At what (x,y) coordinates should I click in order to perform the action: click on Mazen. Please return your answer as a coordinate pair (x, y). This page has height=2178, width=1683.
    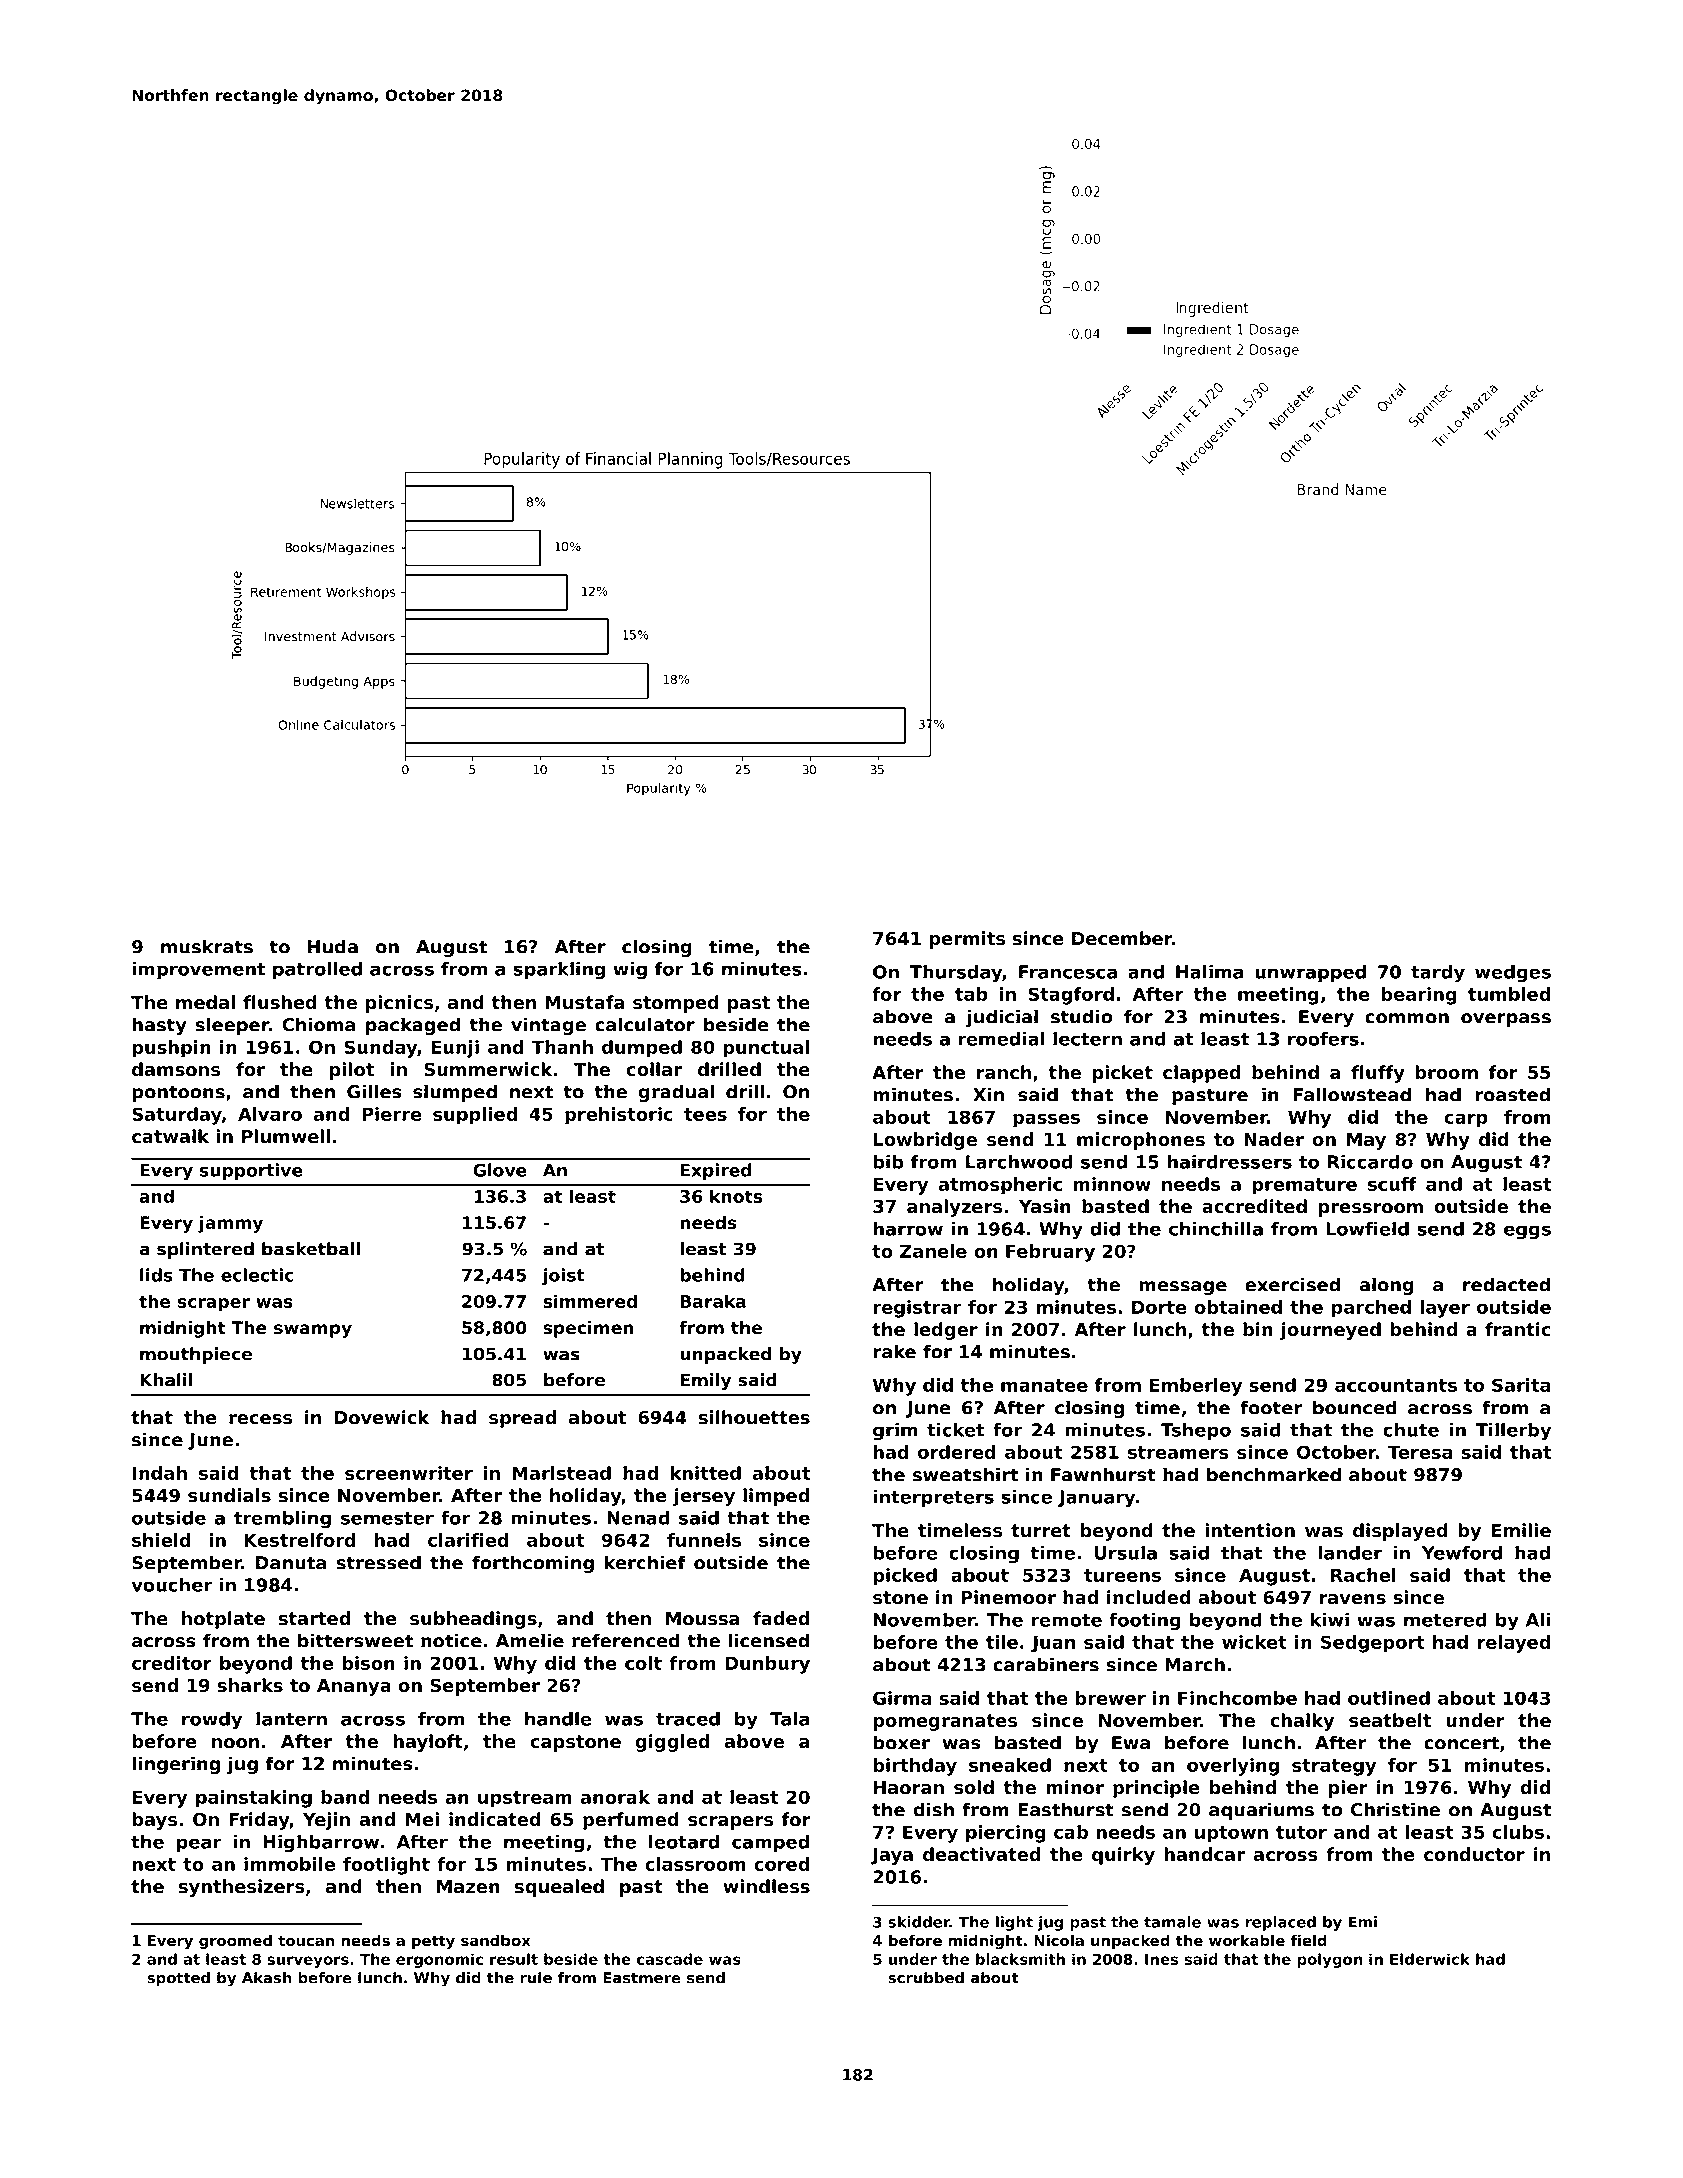
    Looking at the image, I should click on (468, 1887).
